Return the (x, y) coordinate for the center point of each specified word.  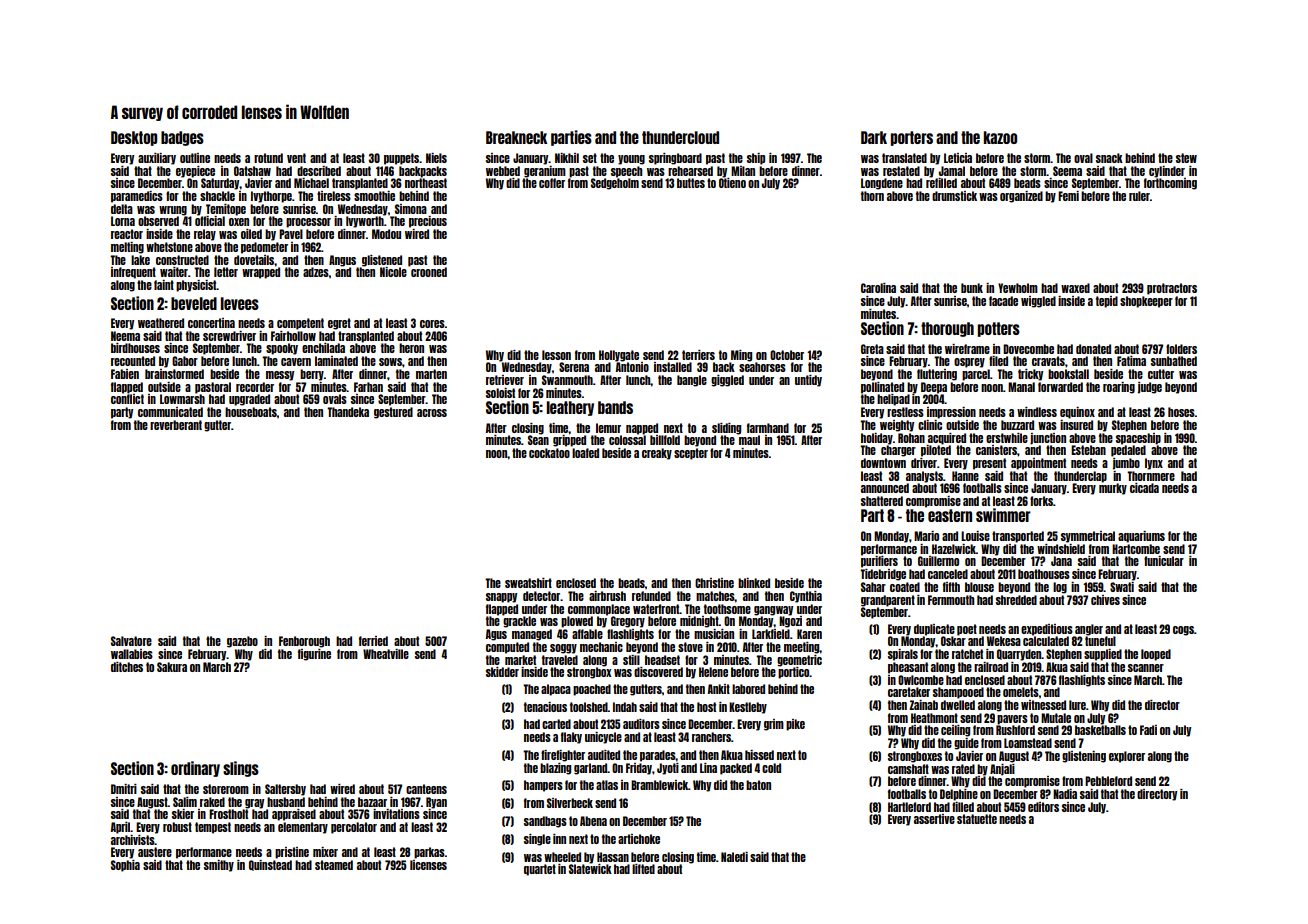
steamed (334, 865)
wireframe (967, 349)
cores (432, 324)
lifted (643, 869)
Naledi (734, 857)
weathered (161, 323)
